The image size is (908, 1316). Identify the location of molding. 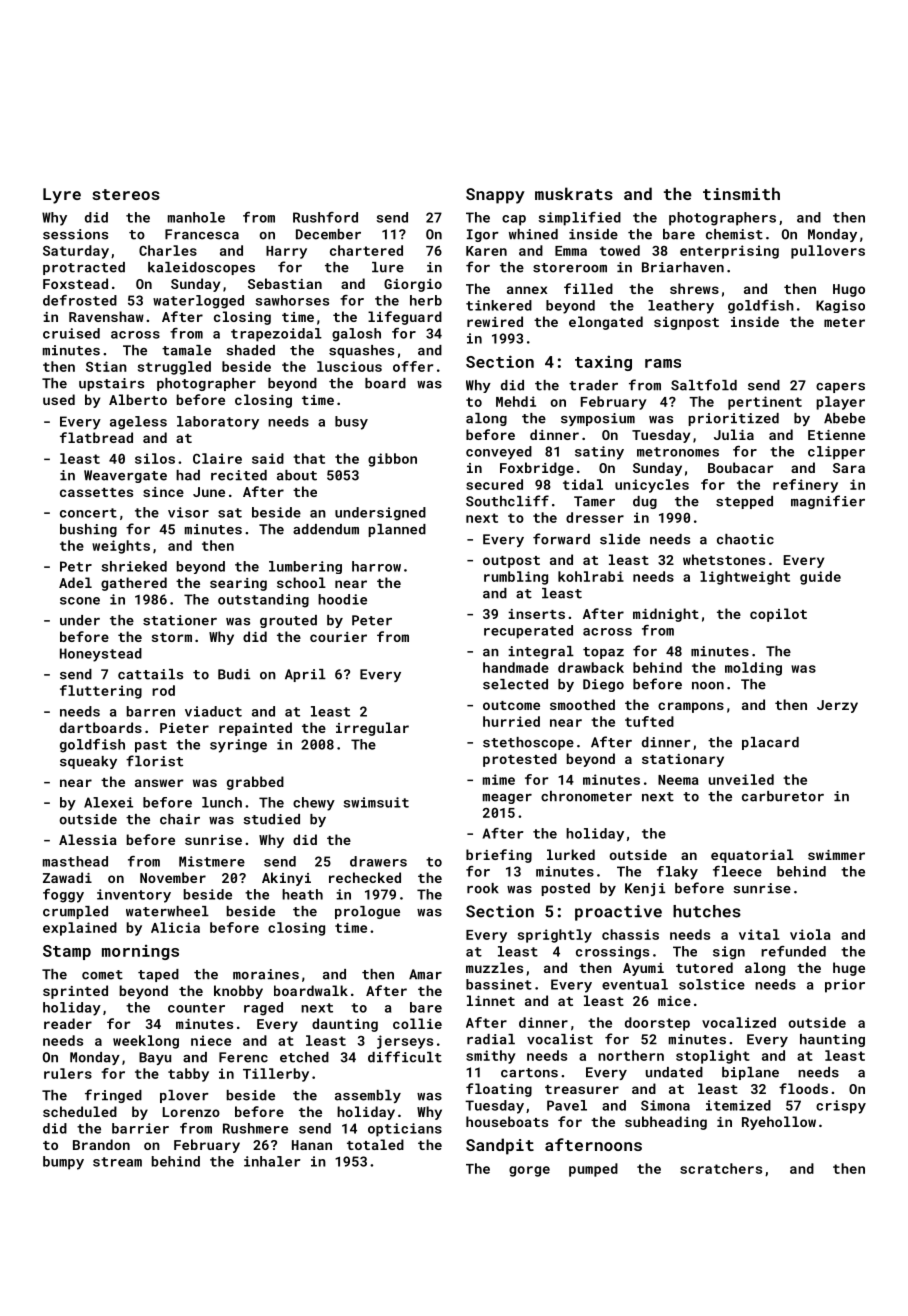
(753, 669).
